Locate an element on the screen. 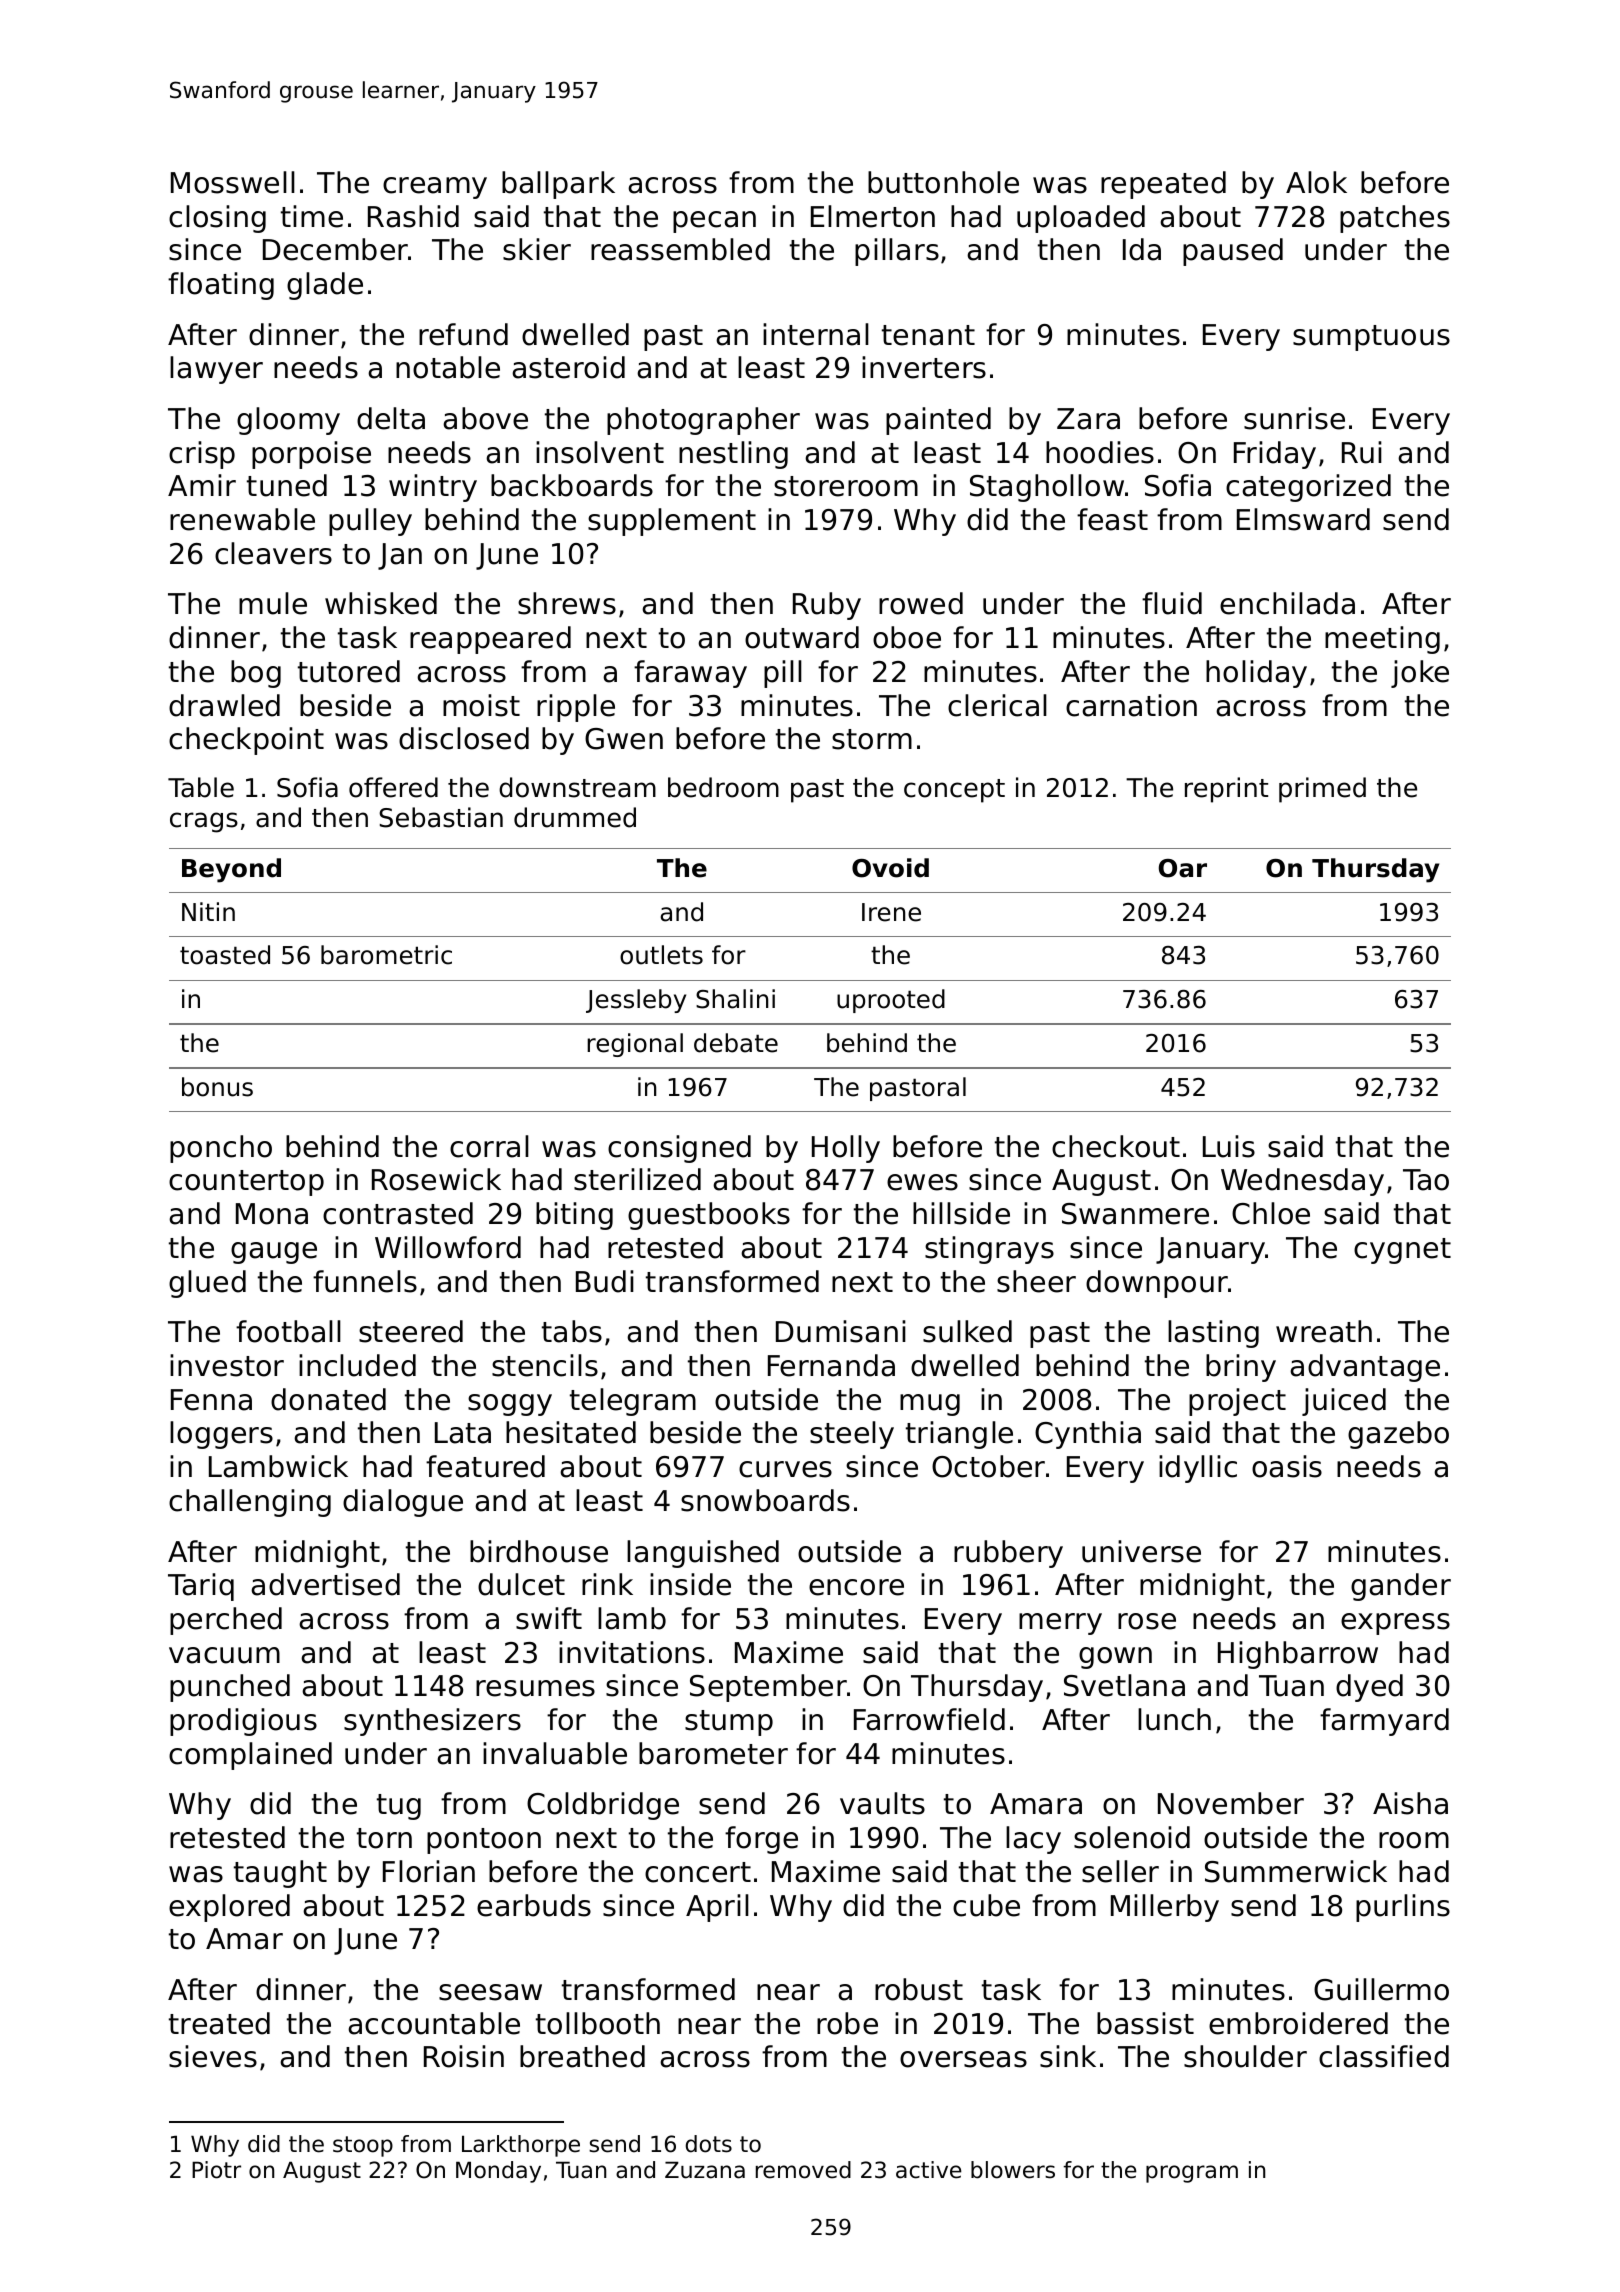  September is located at coordinates (768, 1688).
